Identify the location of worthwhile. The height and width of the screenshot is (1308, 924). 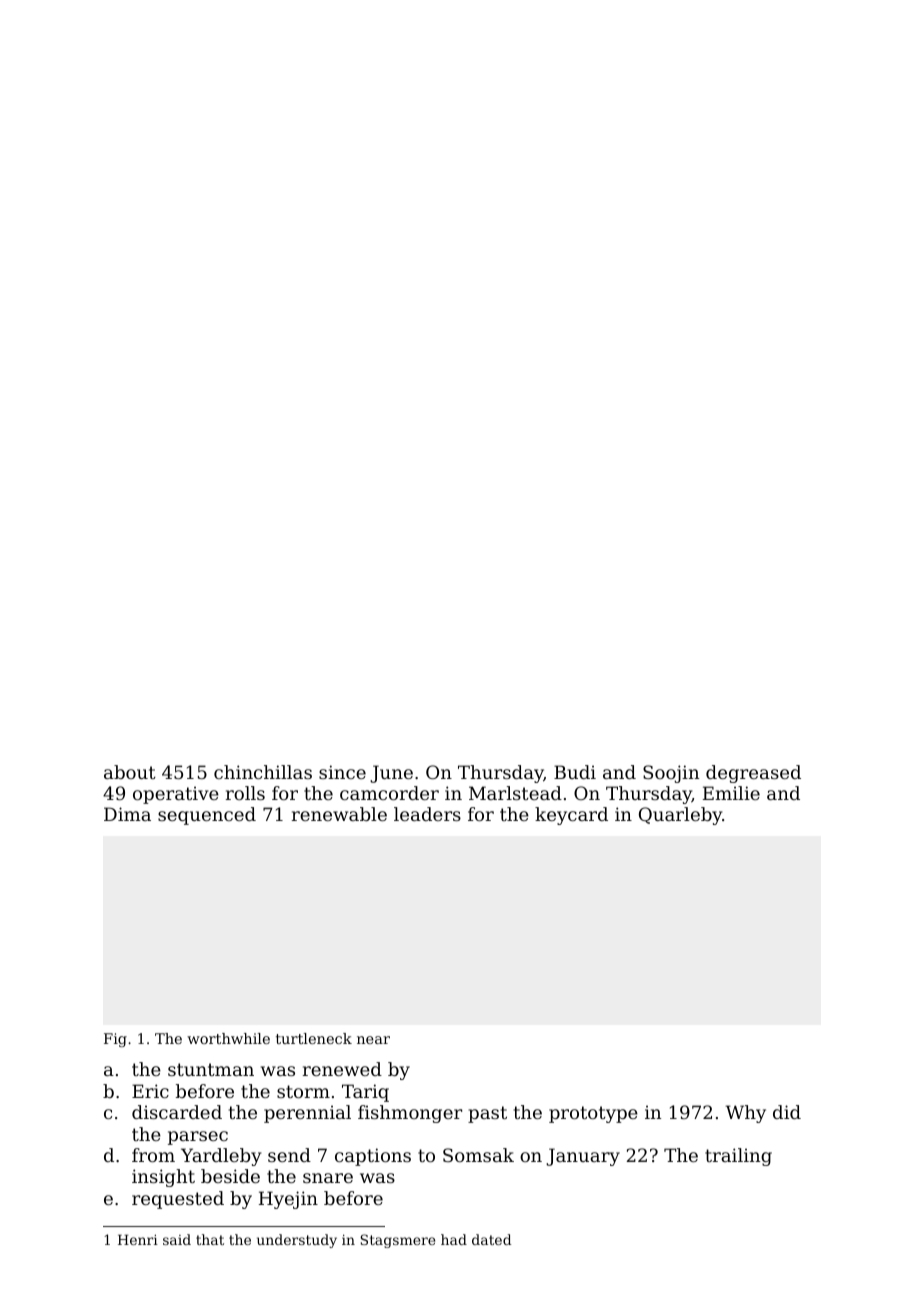
(228, 1038).
